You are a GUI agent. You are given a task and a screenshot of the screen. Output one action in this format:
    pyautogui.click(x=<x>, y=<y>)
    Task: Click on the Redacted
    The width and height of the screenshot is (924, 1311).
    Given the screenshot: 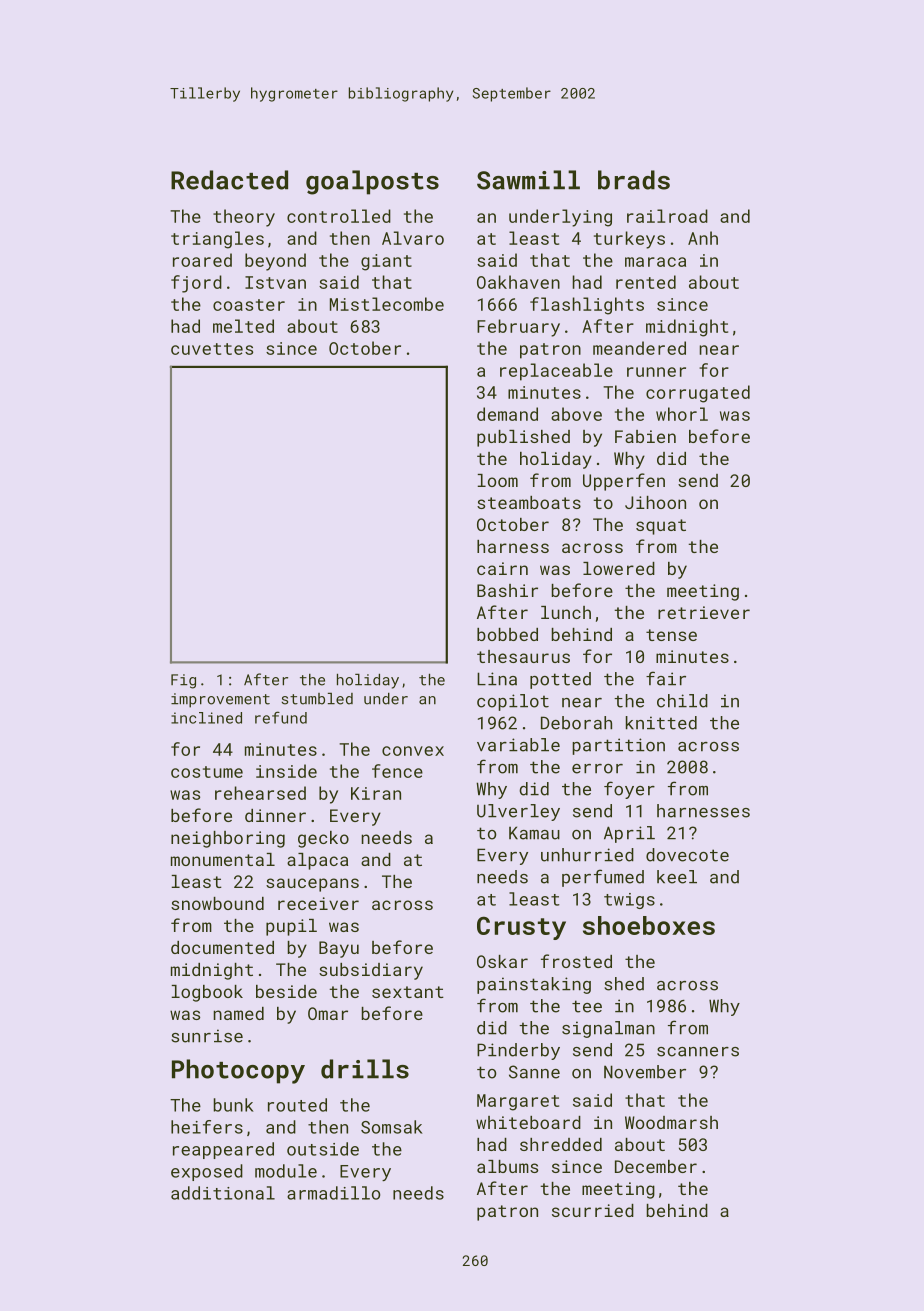 What is the action you would take?
    pyautogui.click(x=229, y=180)
